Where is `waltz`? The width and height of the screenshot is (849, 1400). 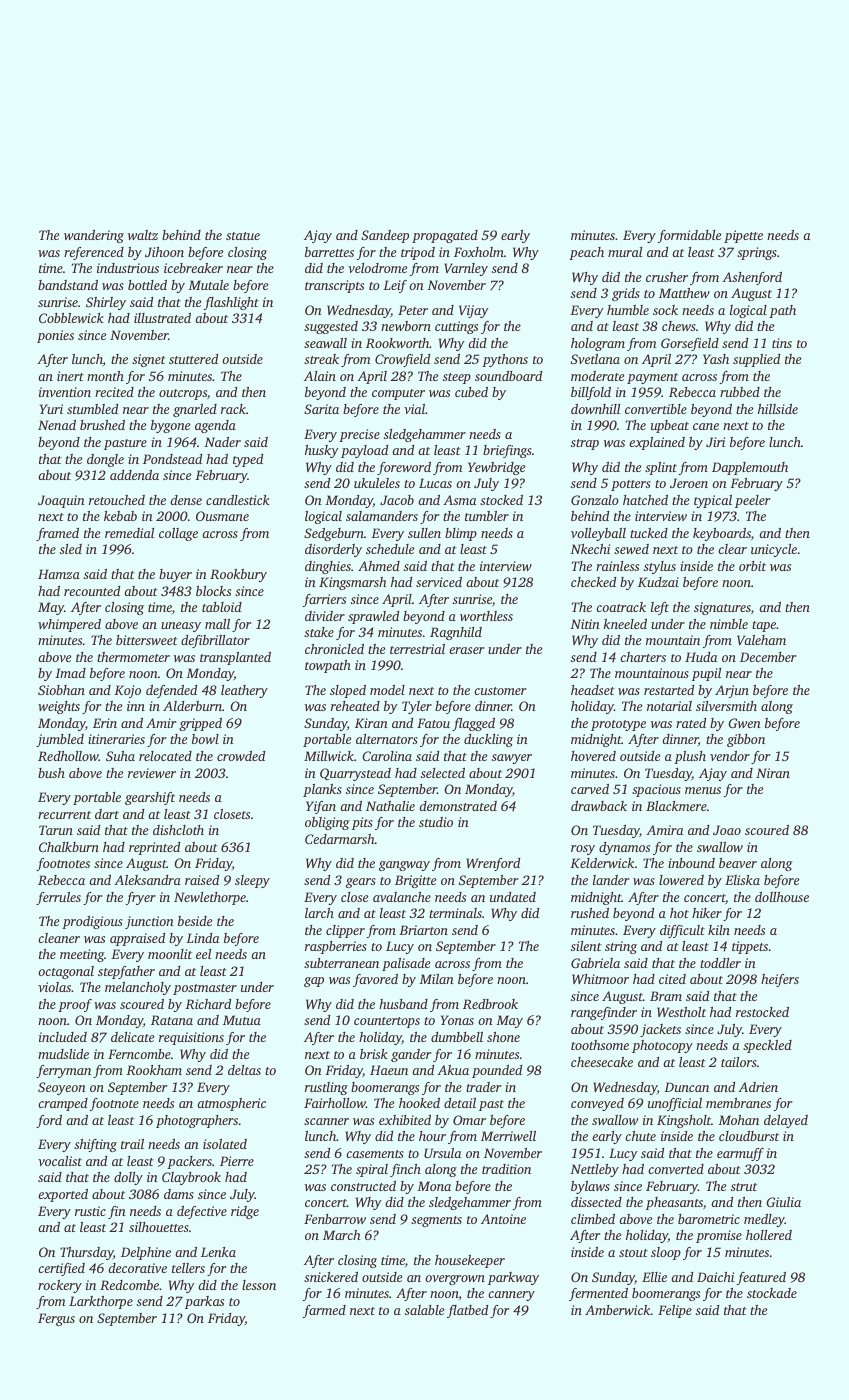 waltz is located at coordinates (143, 235).
